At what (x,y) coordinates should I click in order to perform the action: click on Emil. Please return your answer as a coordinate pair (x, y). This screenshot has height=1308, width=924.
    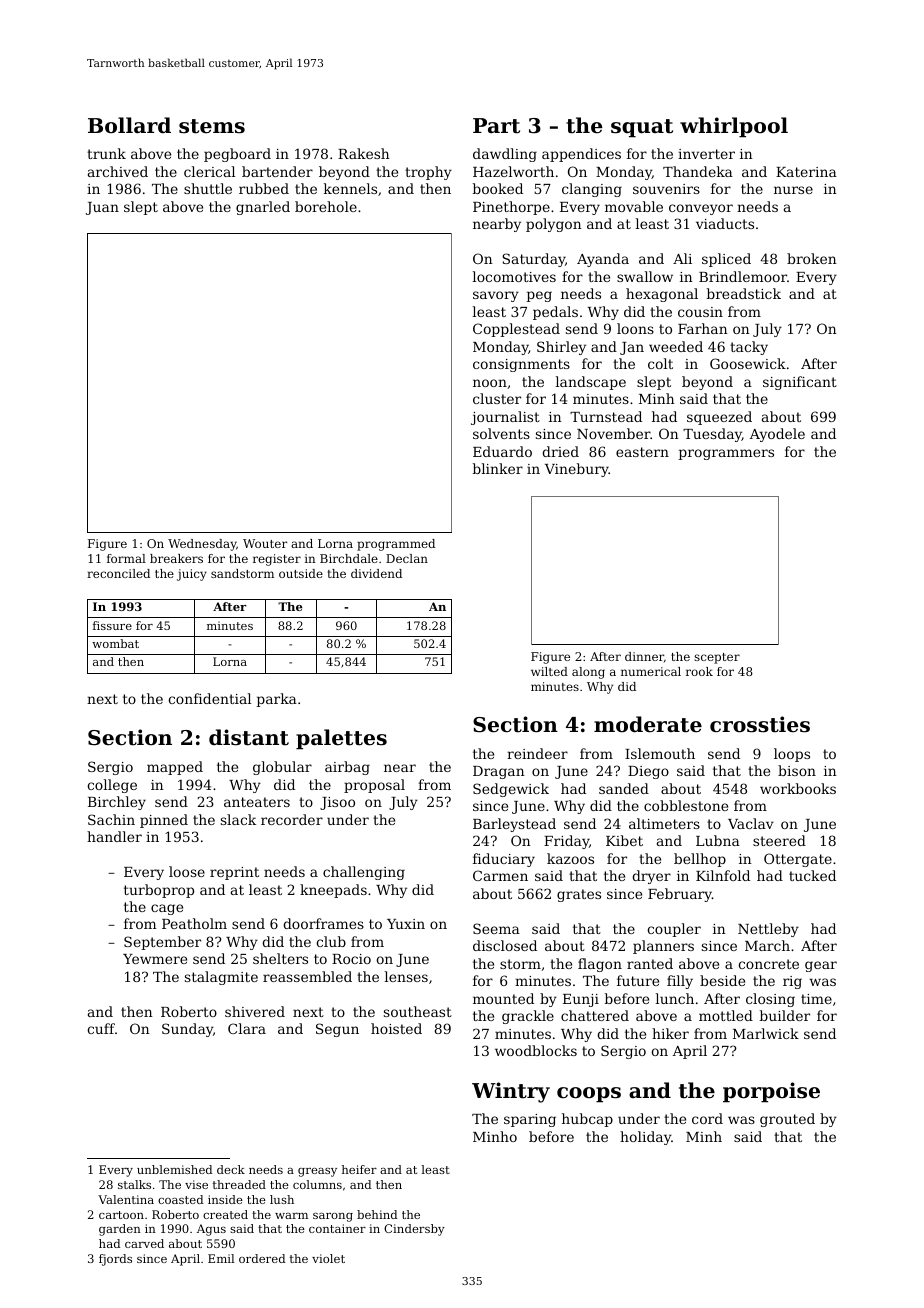
    Looking at the image, I should click on (221, 1258).
